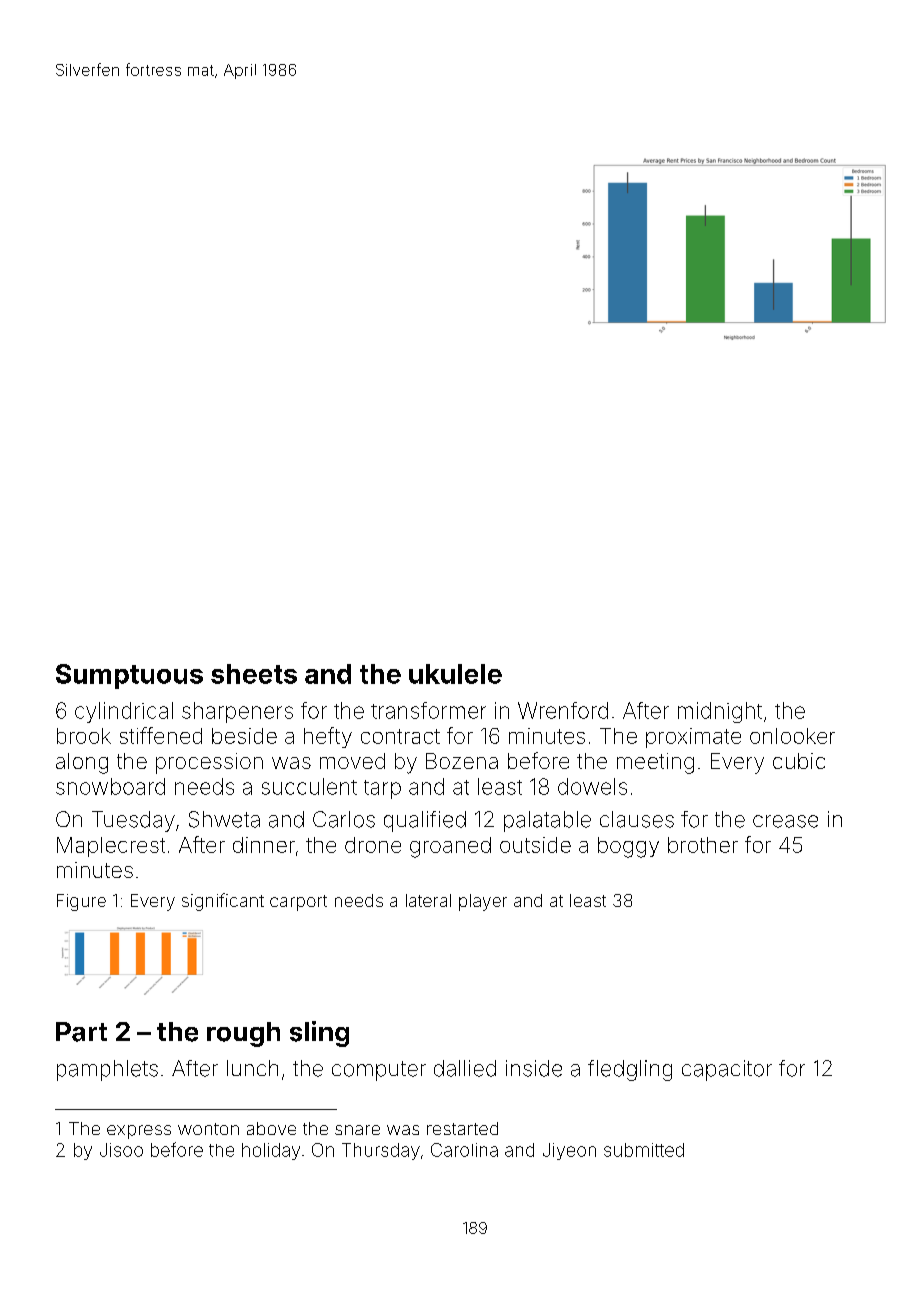 The width and height of the screenshot is (924, 1311). Describe the element at coordinates (428, 900) in the screenshot. I see `lateral` at that location.
